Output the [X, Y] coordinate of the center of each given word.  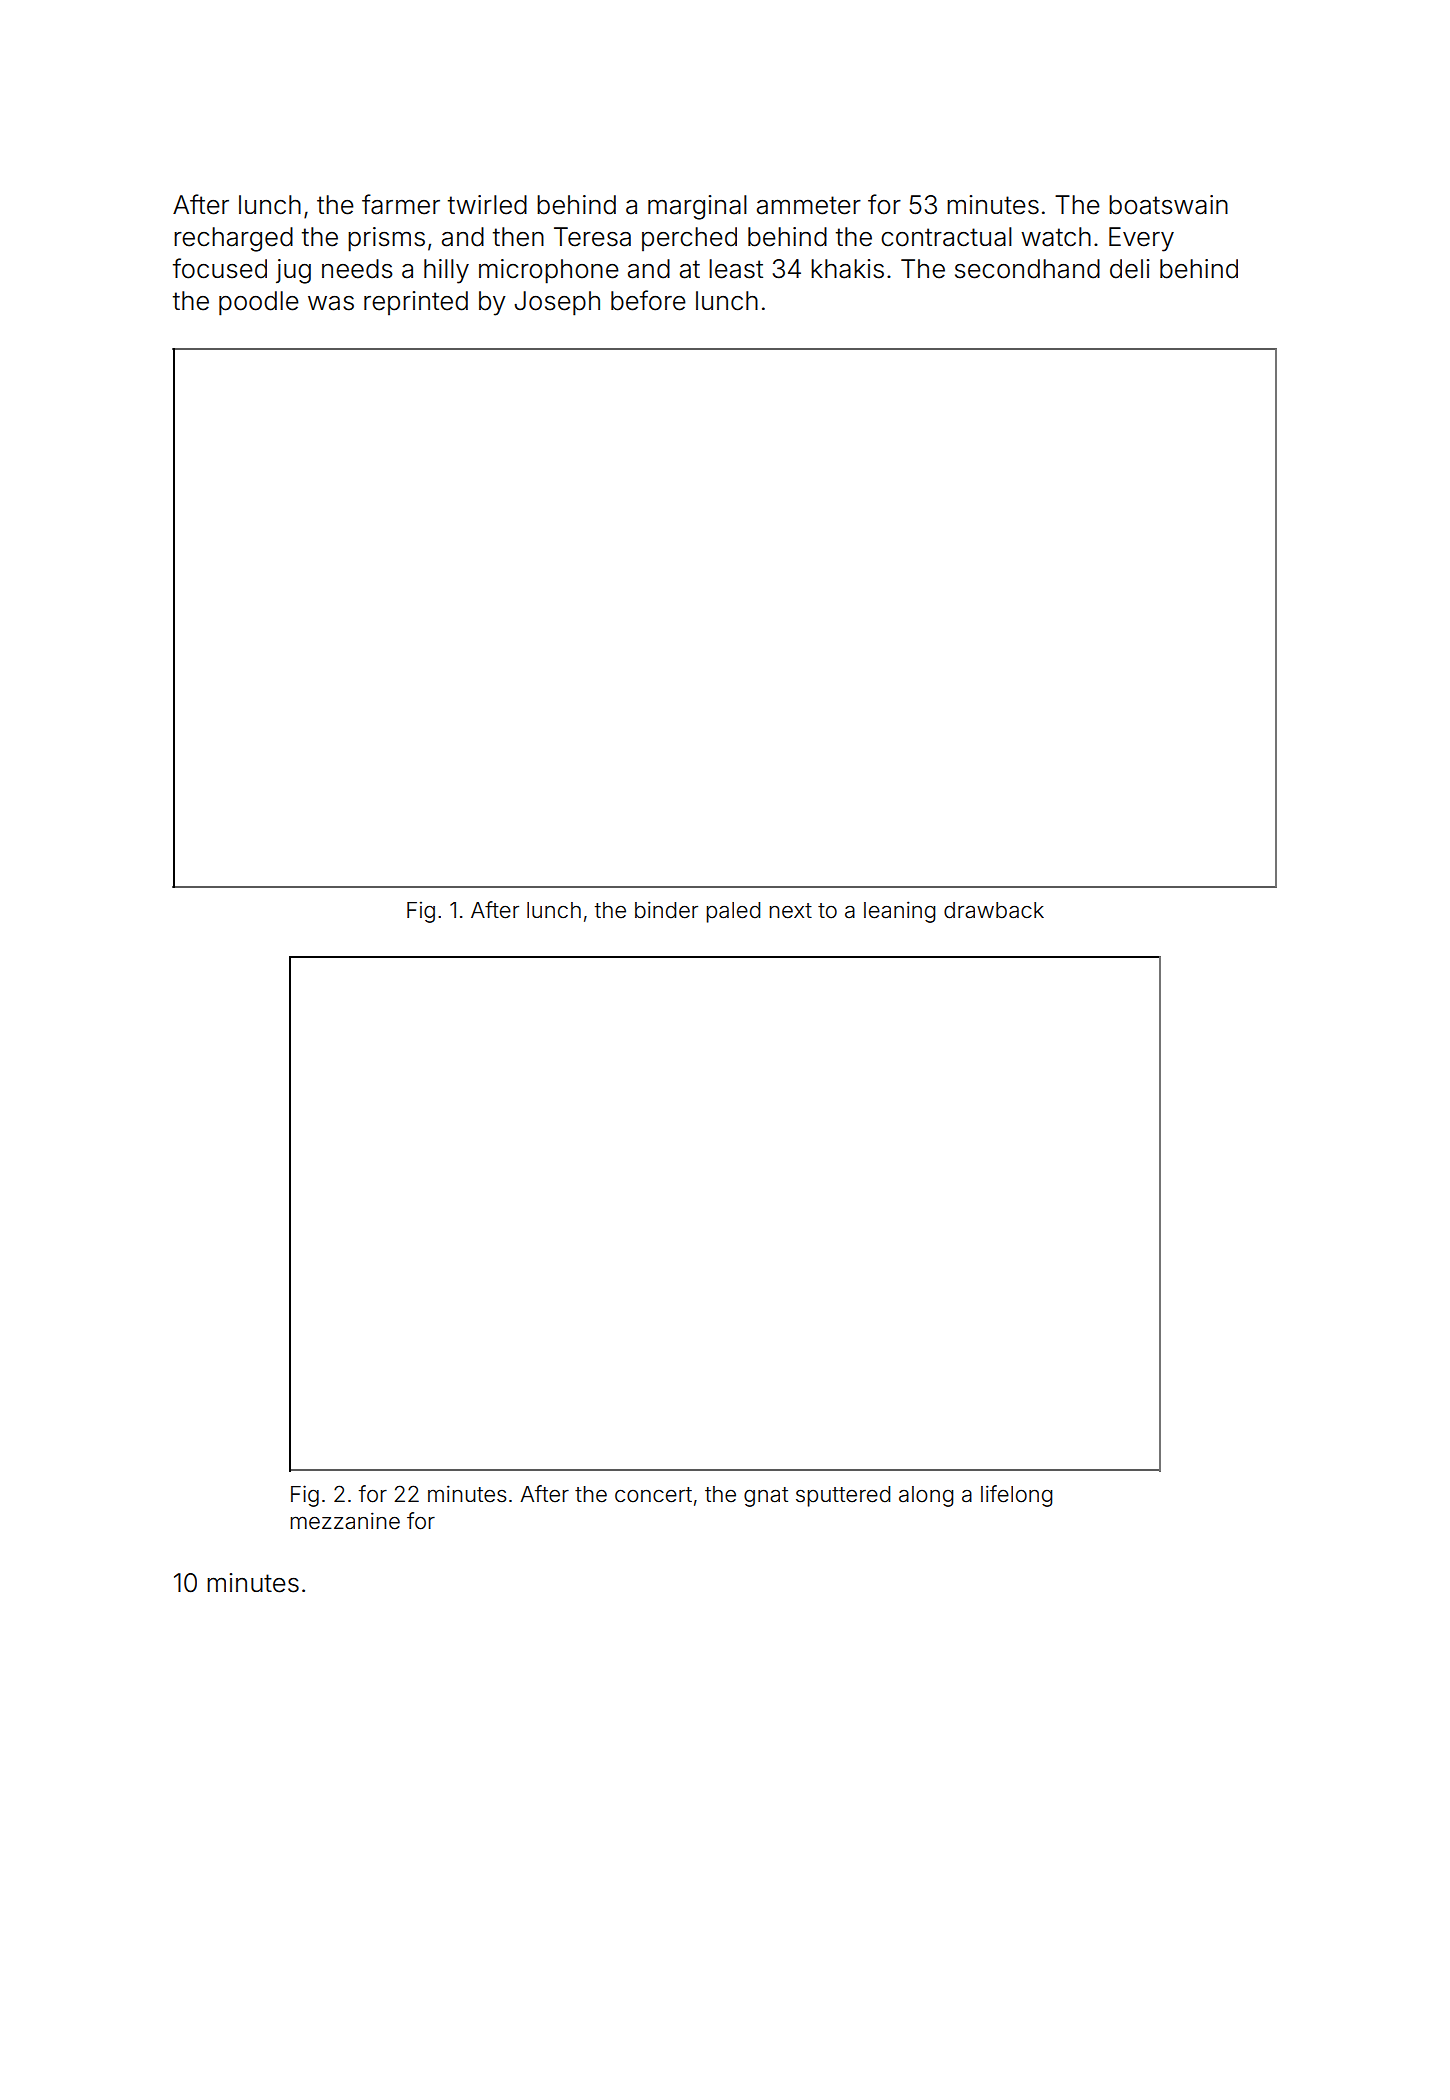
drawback [994, 910]
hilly [446, 271]
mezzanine [345, 1521]
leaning [899, 912]
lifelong [1016, 1496]
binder [666, 910]
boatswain [1168, 205]
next [791, 911]
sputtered [843, 1496]
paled [733, 912]
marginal [697, 207]
